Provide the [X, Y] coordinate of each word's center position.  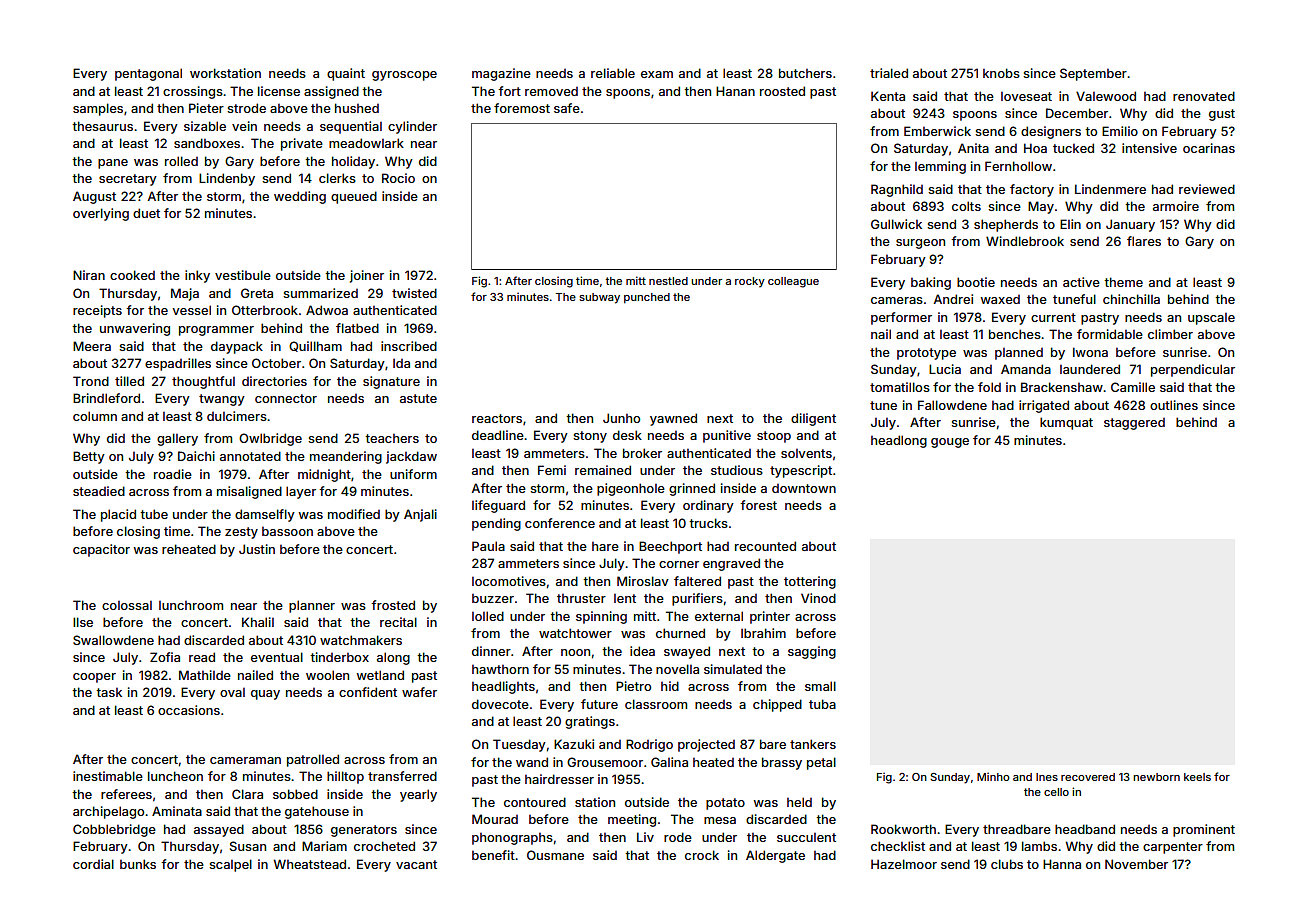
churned [680, 633]
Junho [621, 418]
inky [197, 276]
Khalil [258, 622]
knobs [1001, 73]
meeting [632, 820]
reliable [613, 73]
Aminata [177, 811]
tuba [822, 704]
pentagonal [148, 74]
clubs [1007, 864]
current [1053, 317]
